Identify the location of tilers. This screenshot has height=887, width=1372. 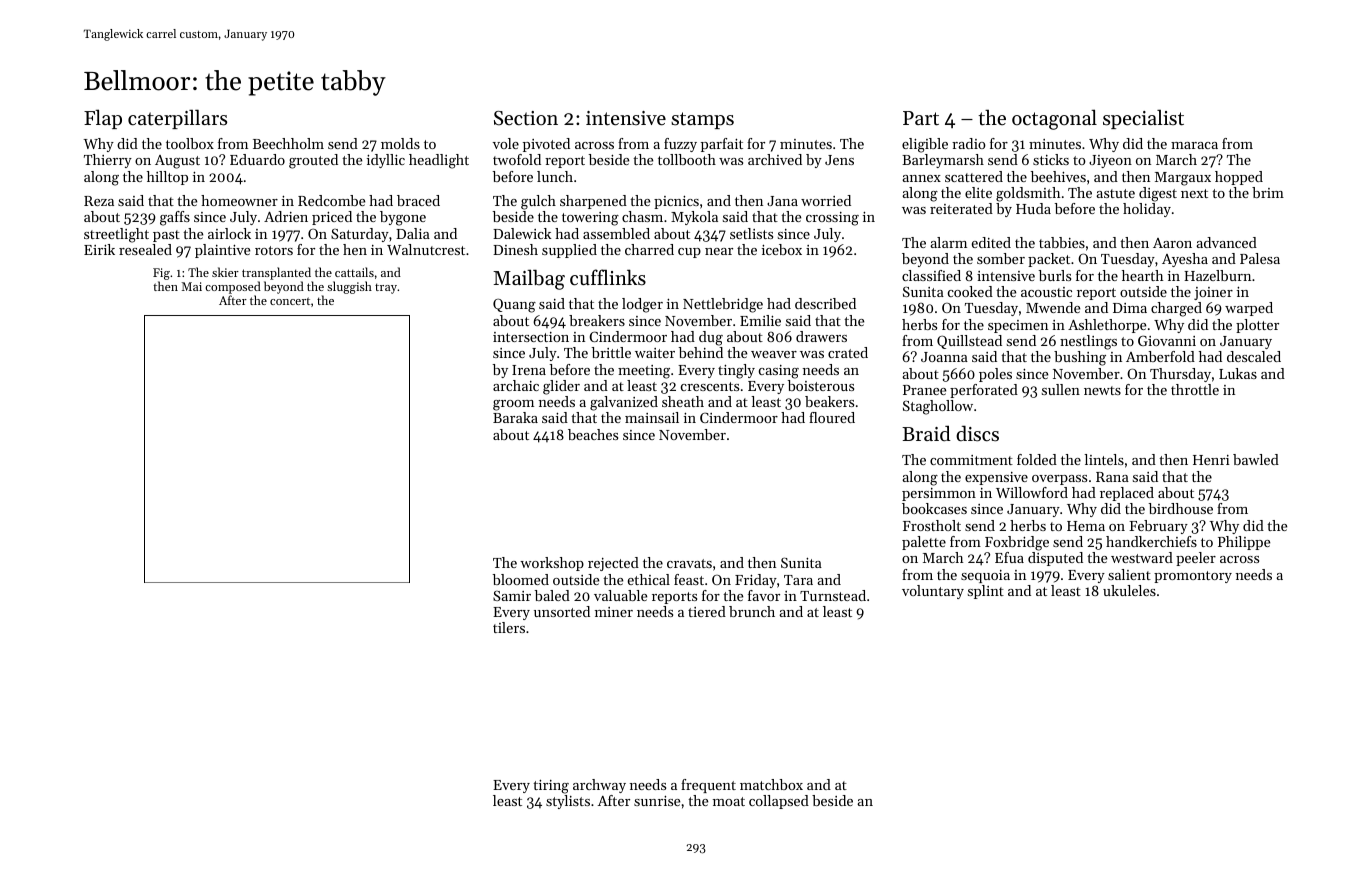
(509, 627).
